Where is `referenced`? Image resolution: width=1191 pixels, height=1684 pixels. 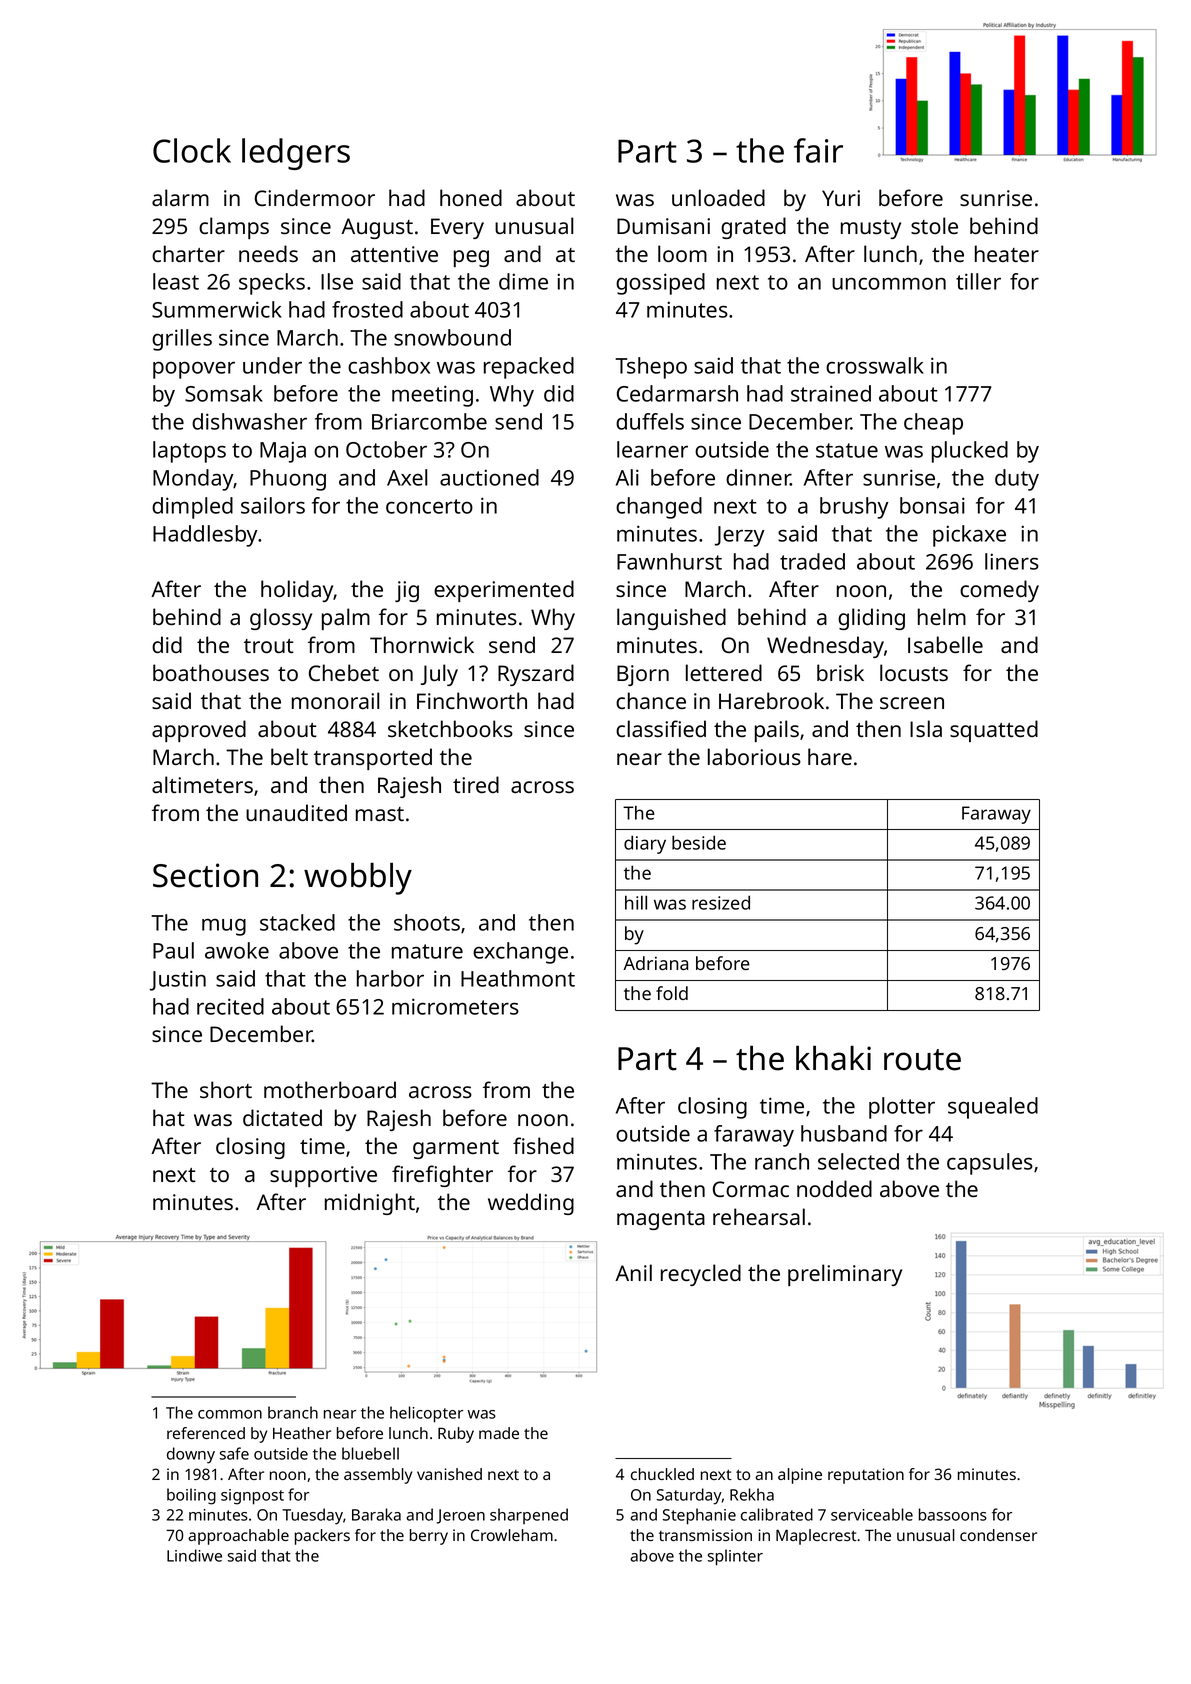 referenced is located at coordinates (206, 1433).
